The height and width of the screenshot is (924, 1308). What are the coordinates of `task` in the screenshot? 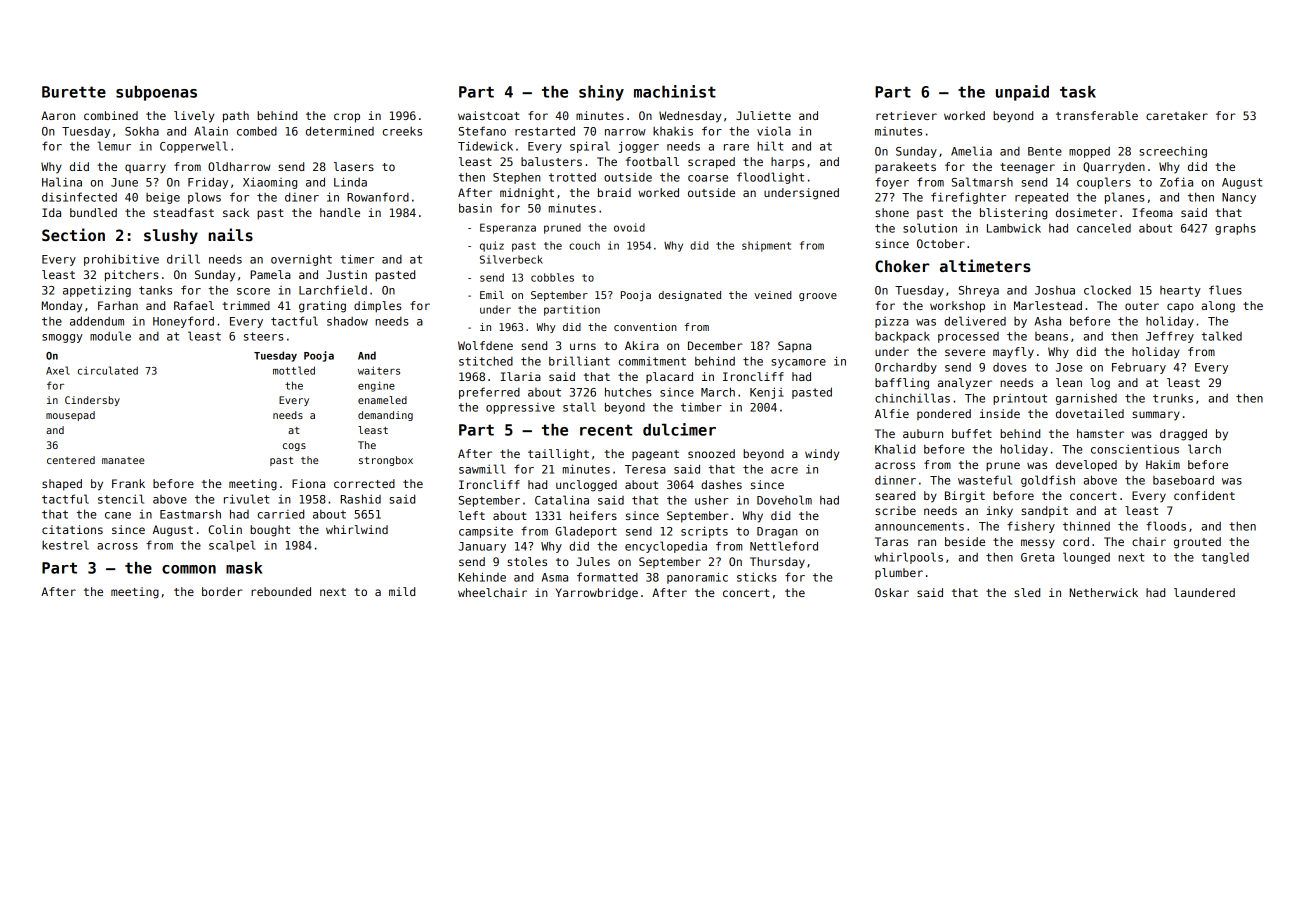 It's located at (1078, 92).
